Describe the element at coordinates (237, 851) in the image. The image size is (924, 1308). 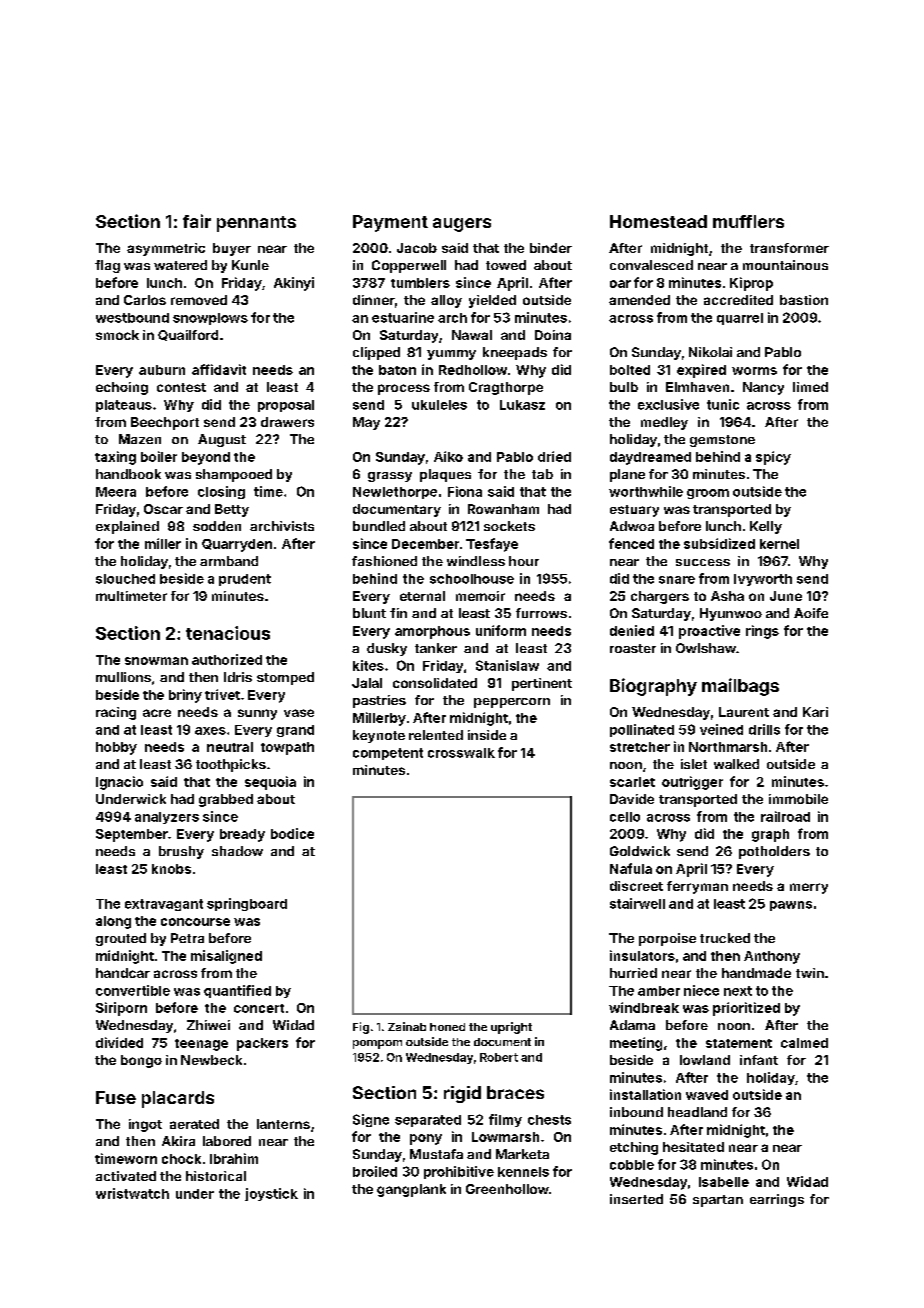
I see `shadow` at that location.
